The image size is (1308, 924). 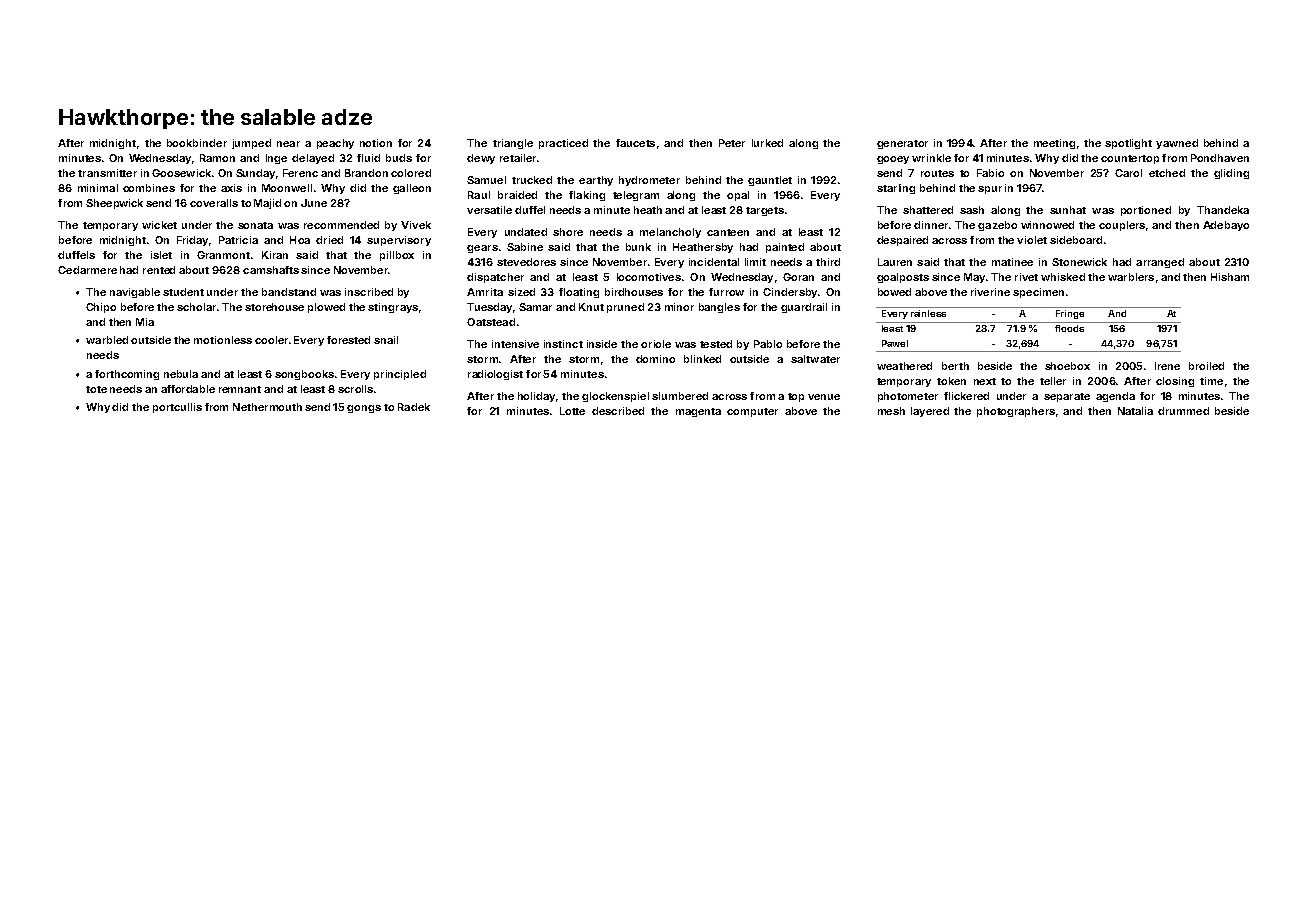 What do you see at coordinates (267, 407) in the screenshot?
I see `Nethermouth` at bounding box center [267, 407].
